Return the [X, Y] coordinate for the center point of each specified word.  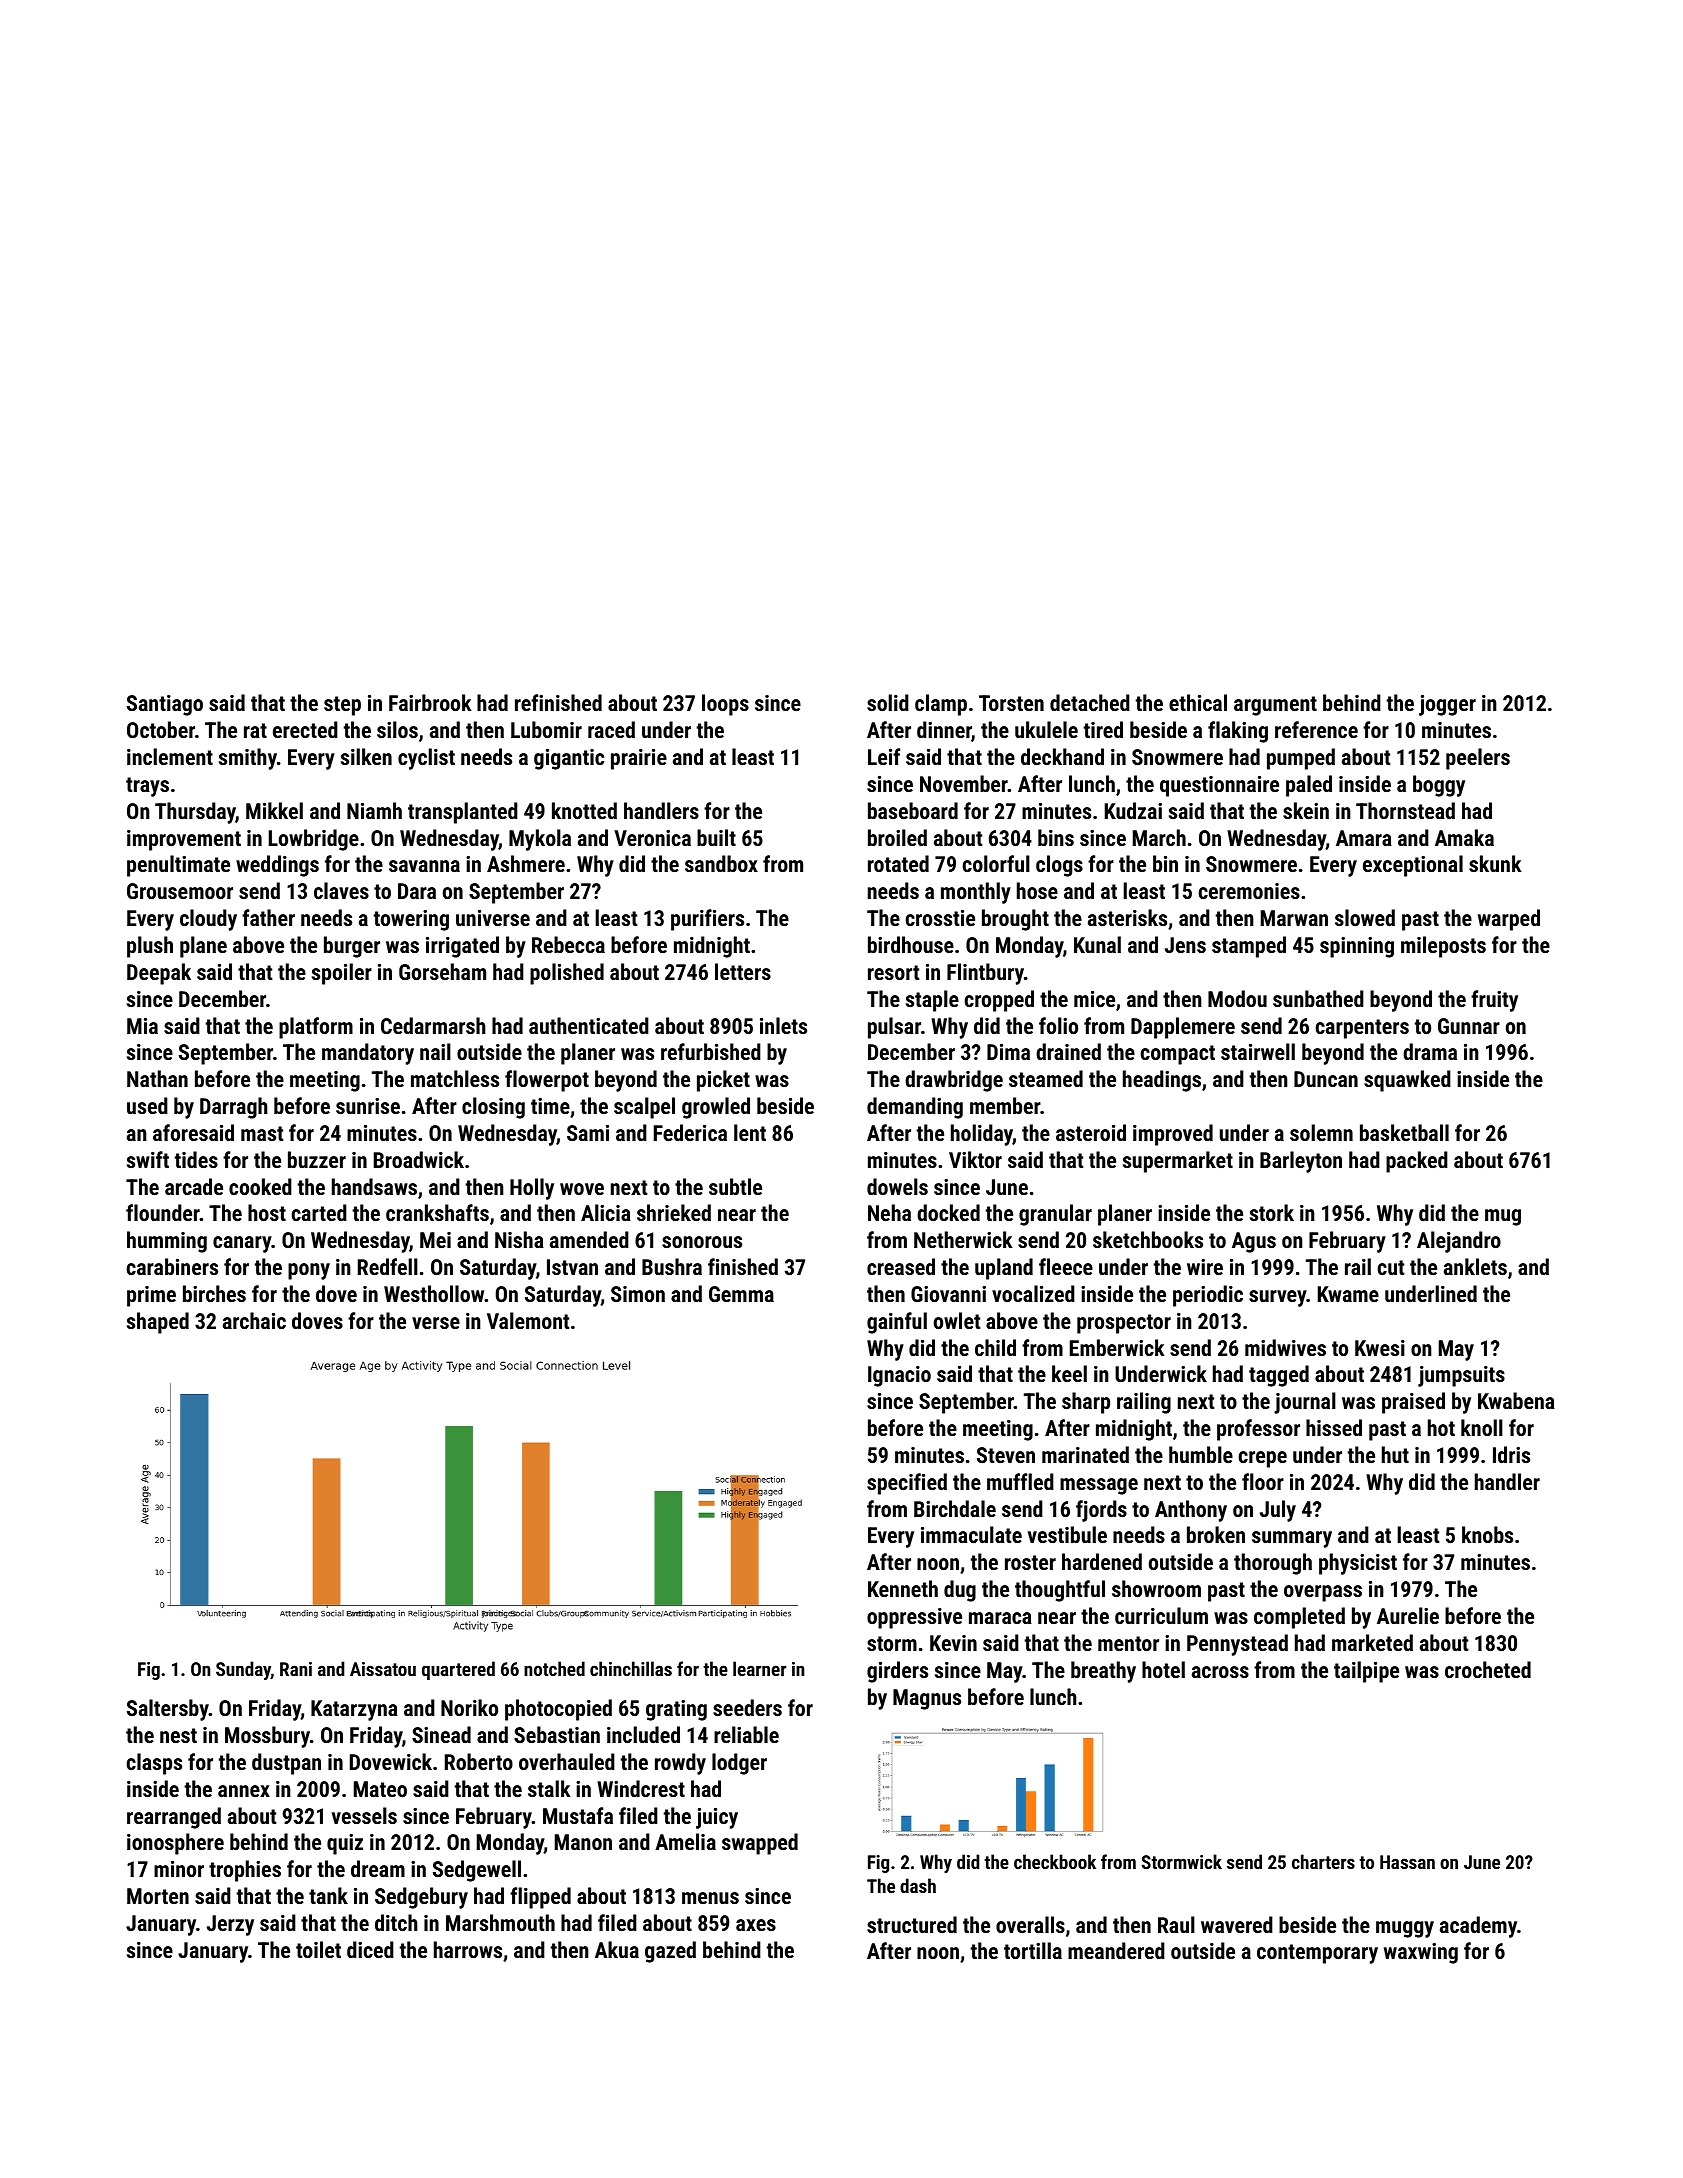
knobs [1487, 1534]
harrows [468, 1949]
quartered [458, 1670]
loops [725, 705]
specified [907, 1484]
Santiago [165, 705]
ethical [1198, 702]
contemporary [1317, 1954]
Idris [1511, 1454]
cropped [999, 1001]
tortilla [1033, 1950]
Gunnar [1469, 1026]
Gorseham [442, 971]
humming [167, 1242]
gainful [897, 1323]
